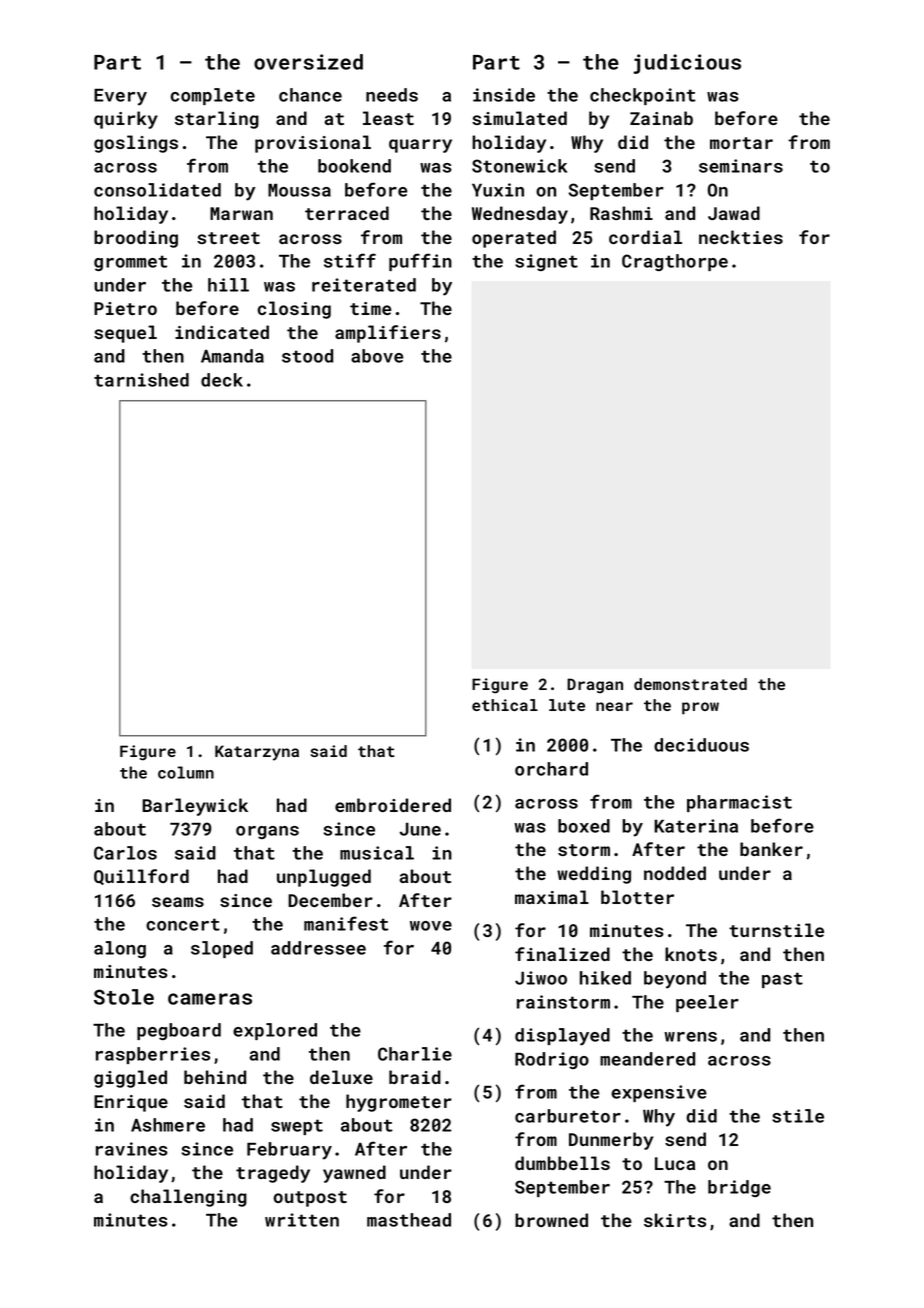 This screenshot has height=1308, width=924. I want to click on column, so click(186, 772).
